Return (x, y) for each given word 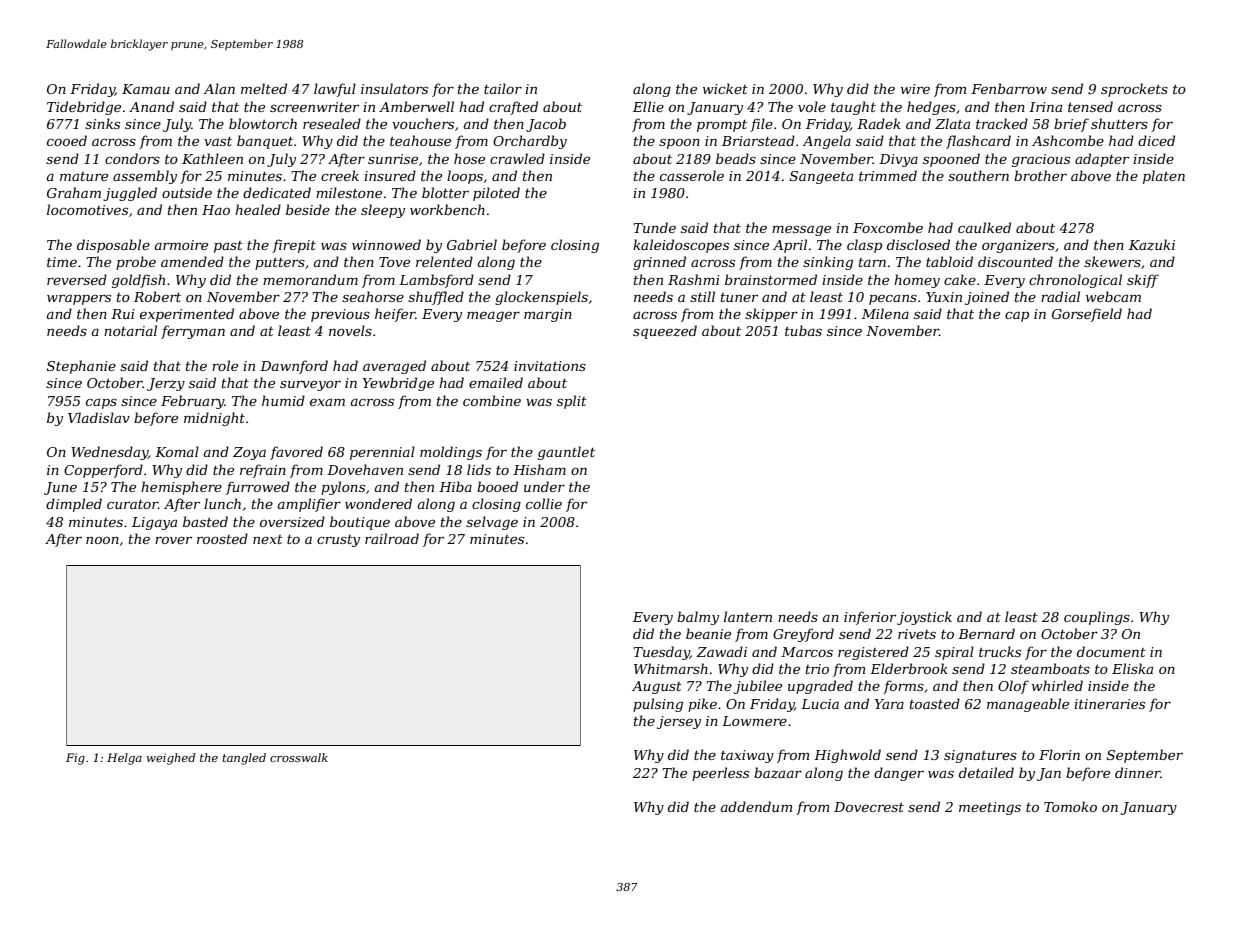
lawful (335, 90)
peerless (720, 774)
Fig (75, 759)
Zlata (952, 123)
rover (173, 540)
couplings (1097, 618)
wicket (725, 88)
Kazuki (1152, 245)
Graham (74, 192)
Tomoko (1070, 806)
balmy (698, 618)
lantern (748, 616)
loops (465, 177)
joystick (924, 618)
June (60, 488)
